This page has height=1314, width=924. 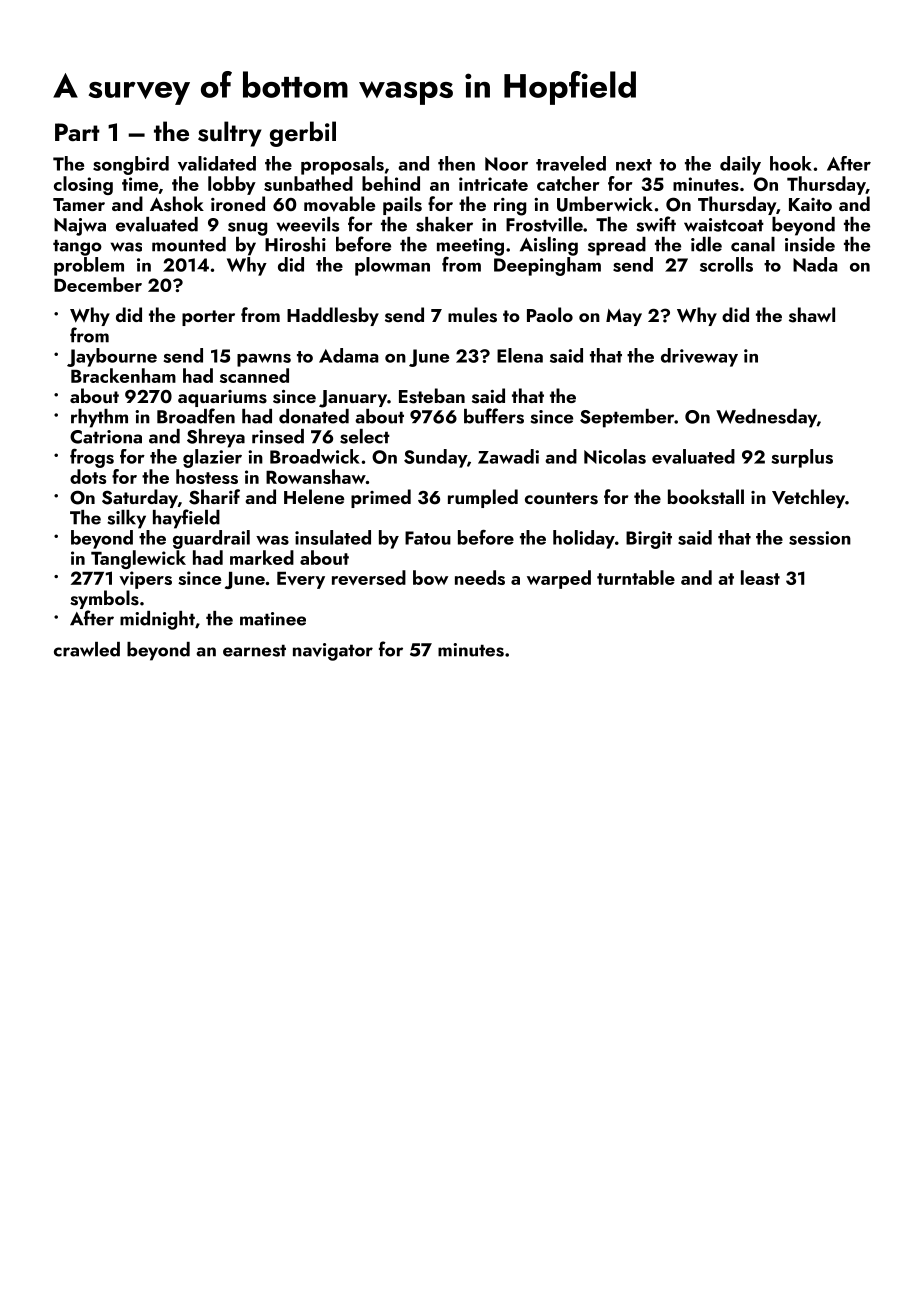 I want to click on Esteban, so click(x=432, y=396).
